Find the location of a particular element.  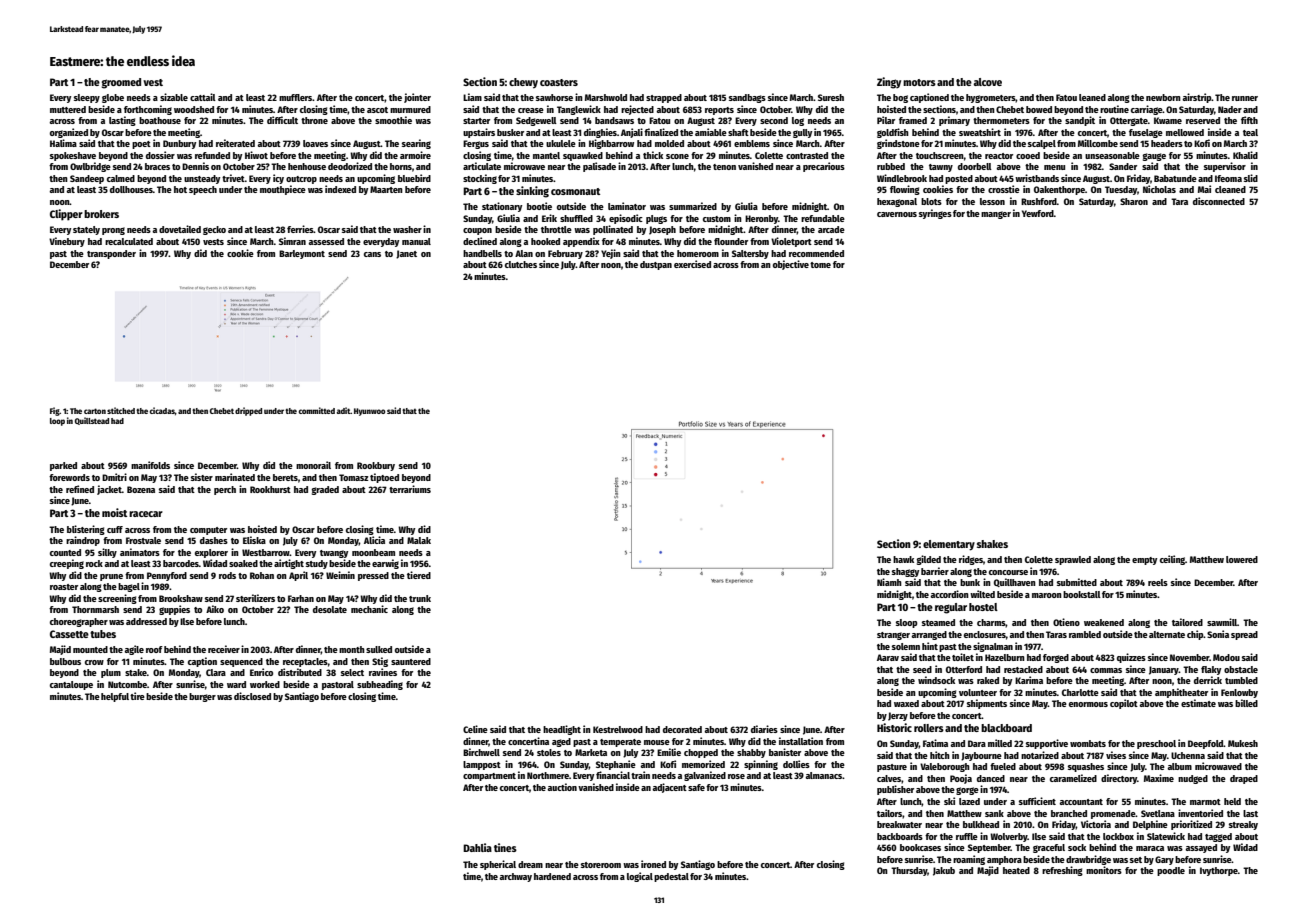

graded is located at coordinates (325, 490).
